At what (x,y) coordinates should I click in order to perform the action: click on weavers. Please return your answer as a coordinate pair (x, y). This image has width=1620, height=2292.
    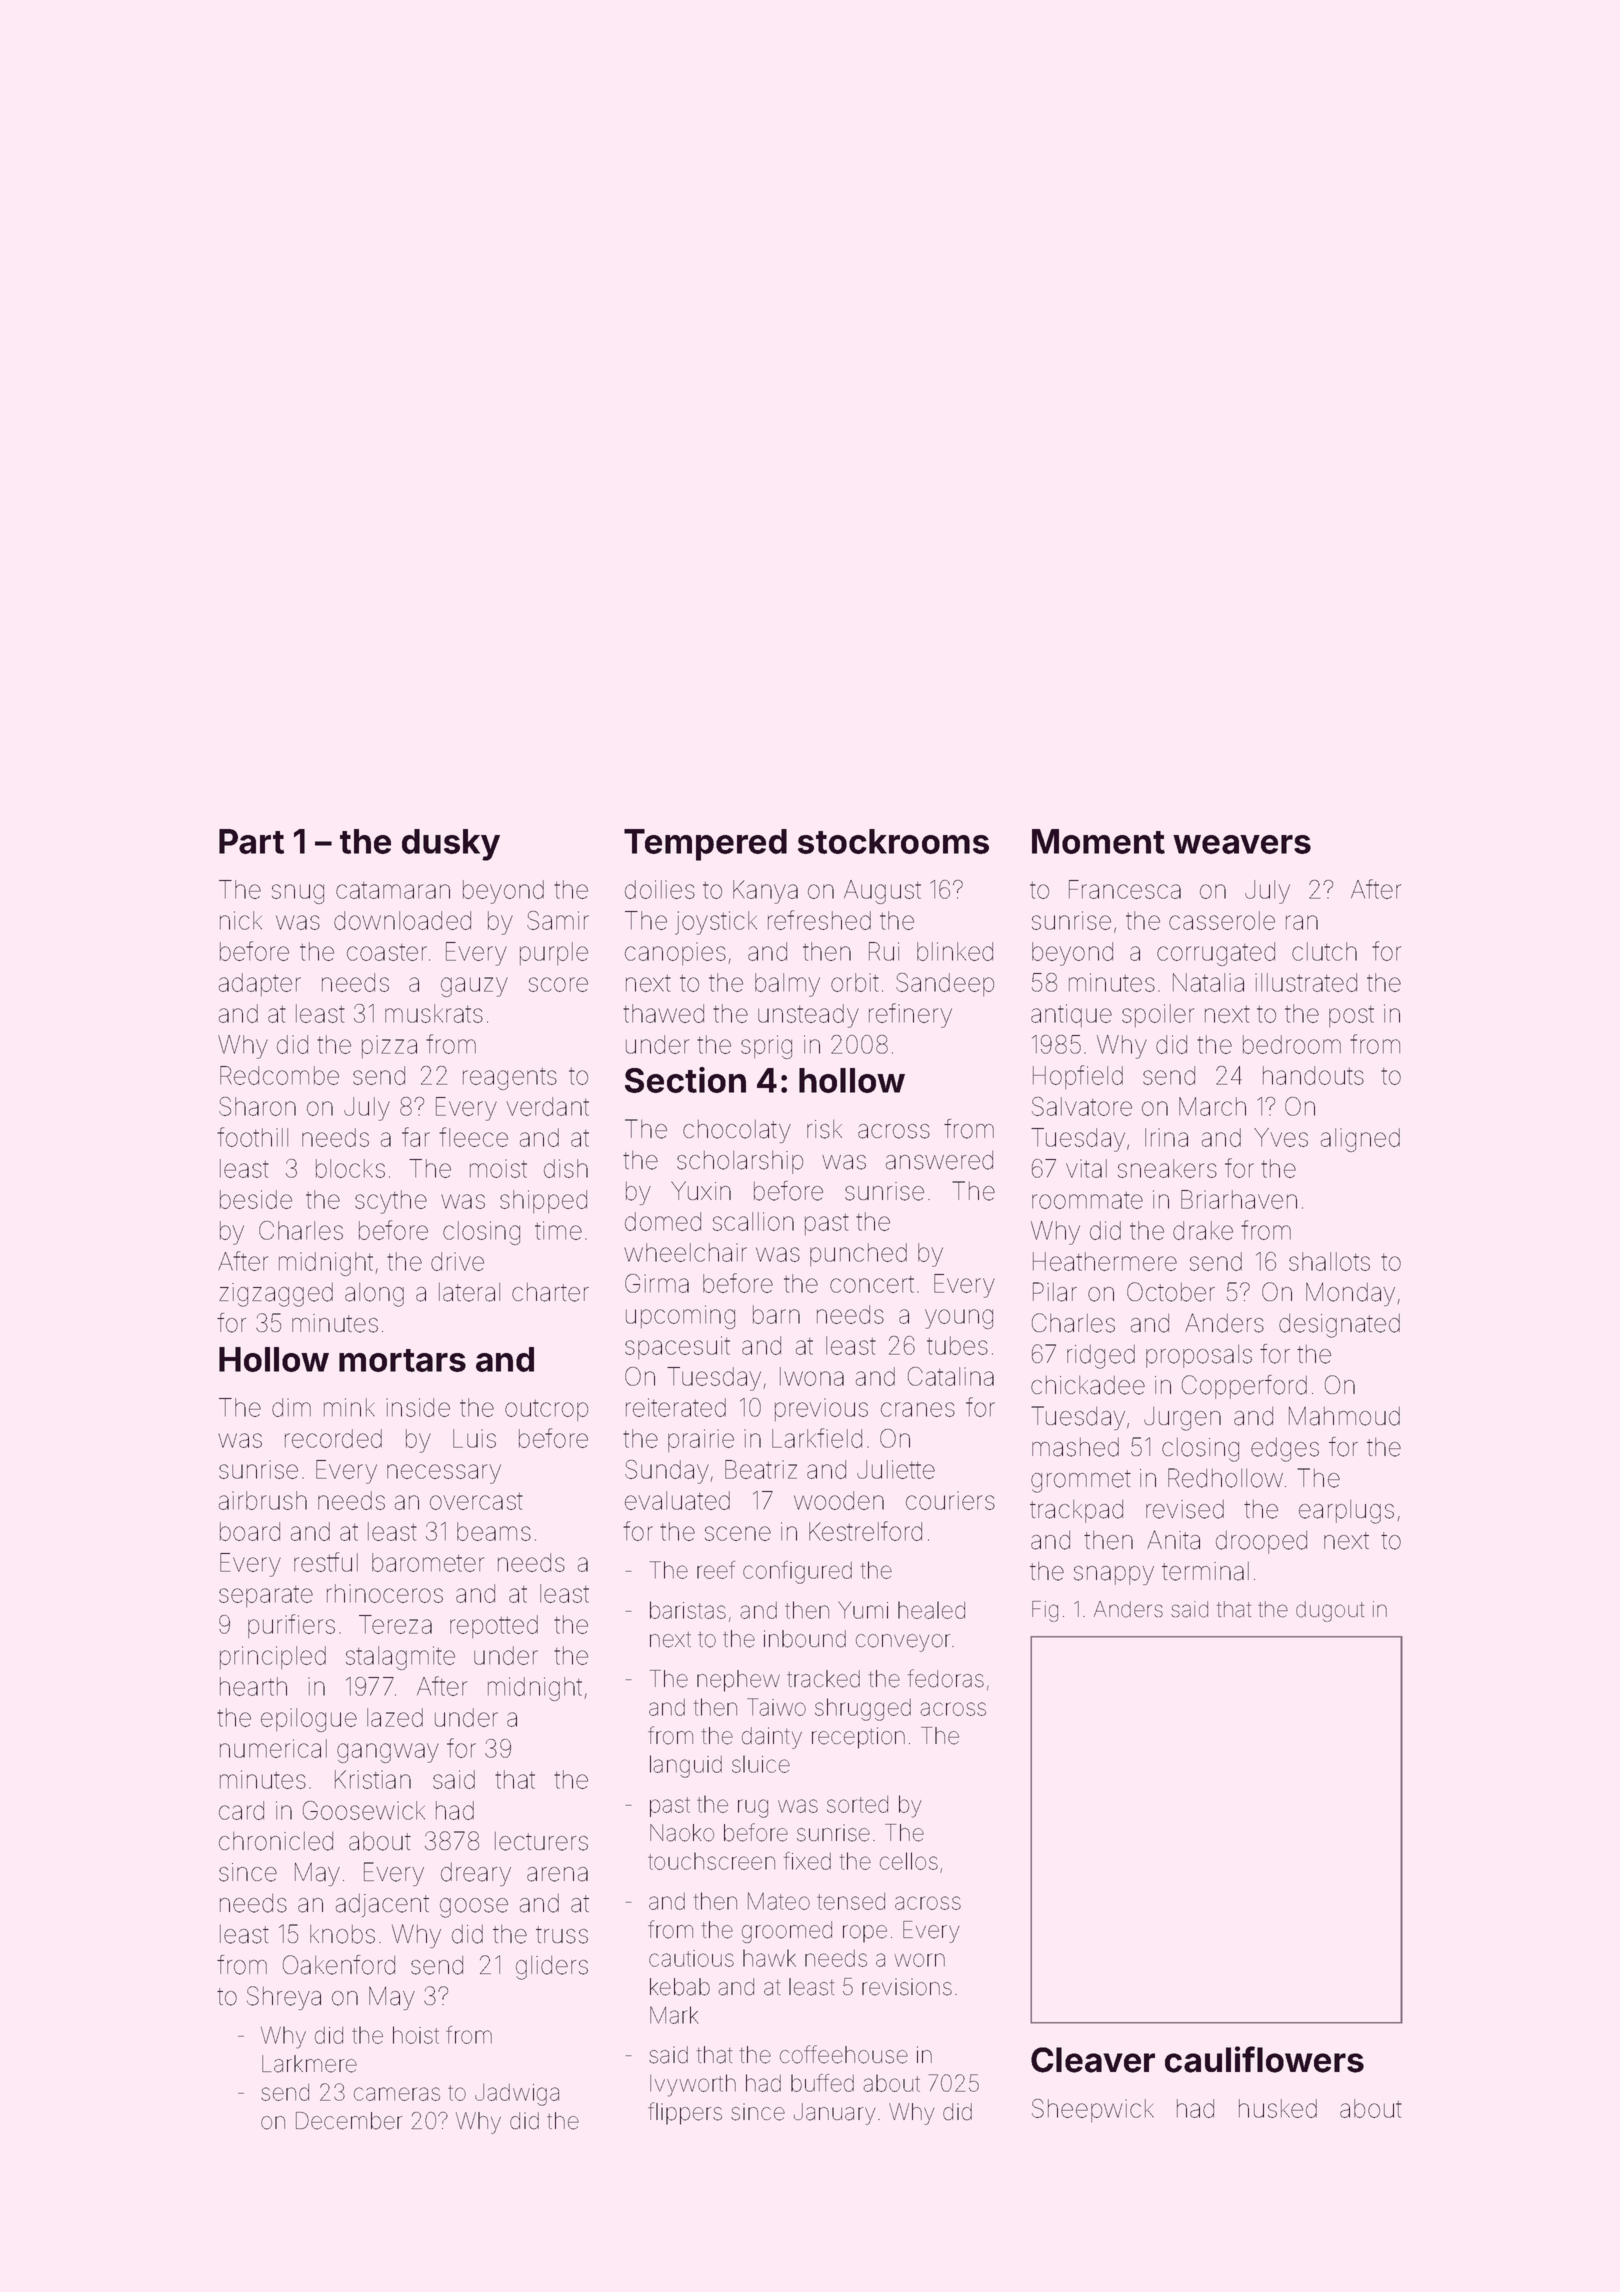
    Looking at the image, I should click on (1242, 844).
